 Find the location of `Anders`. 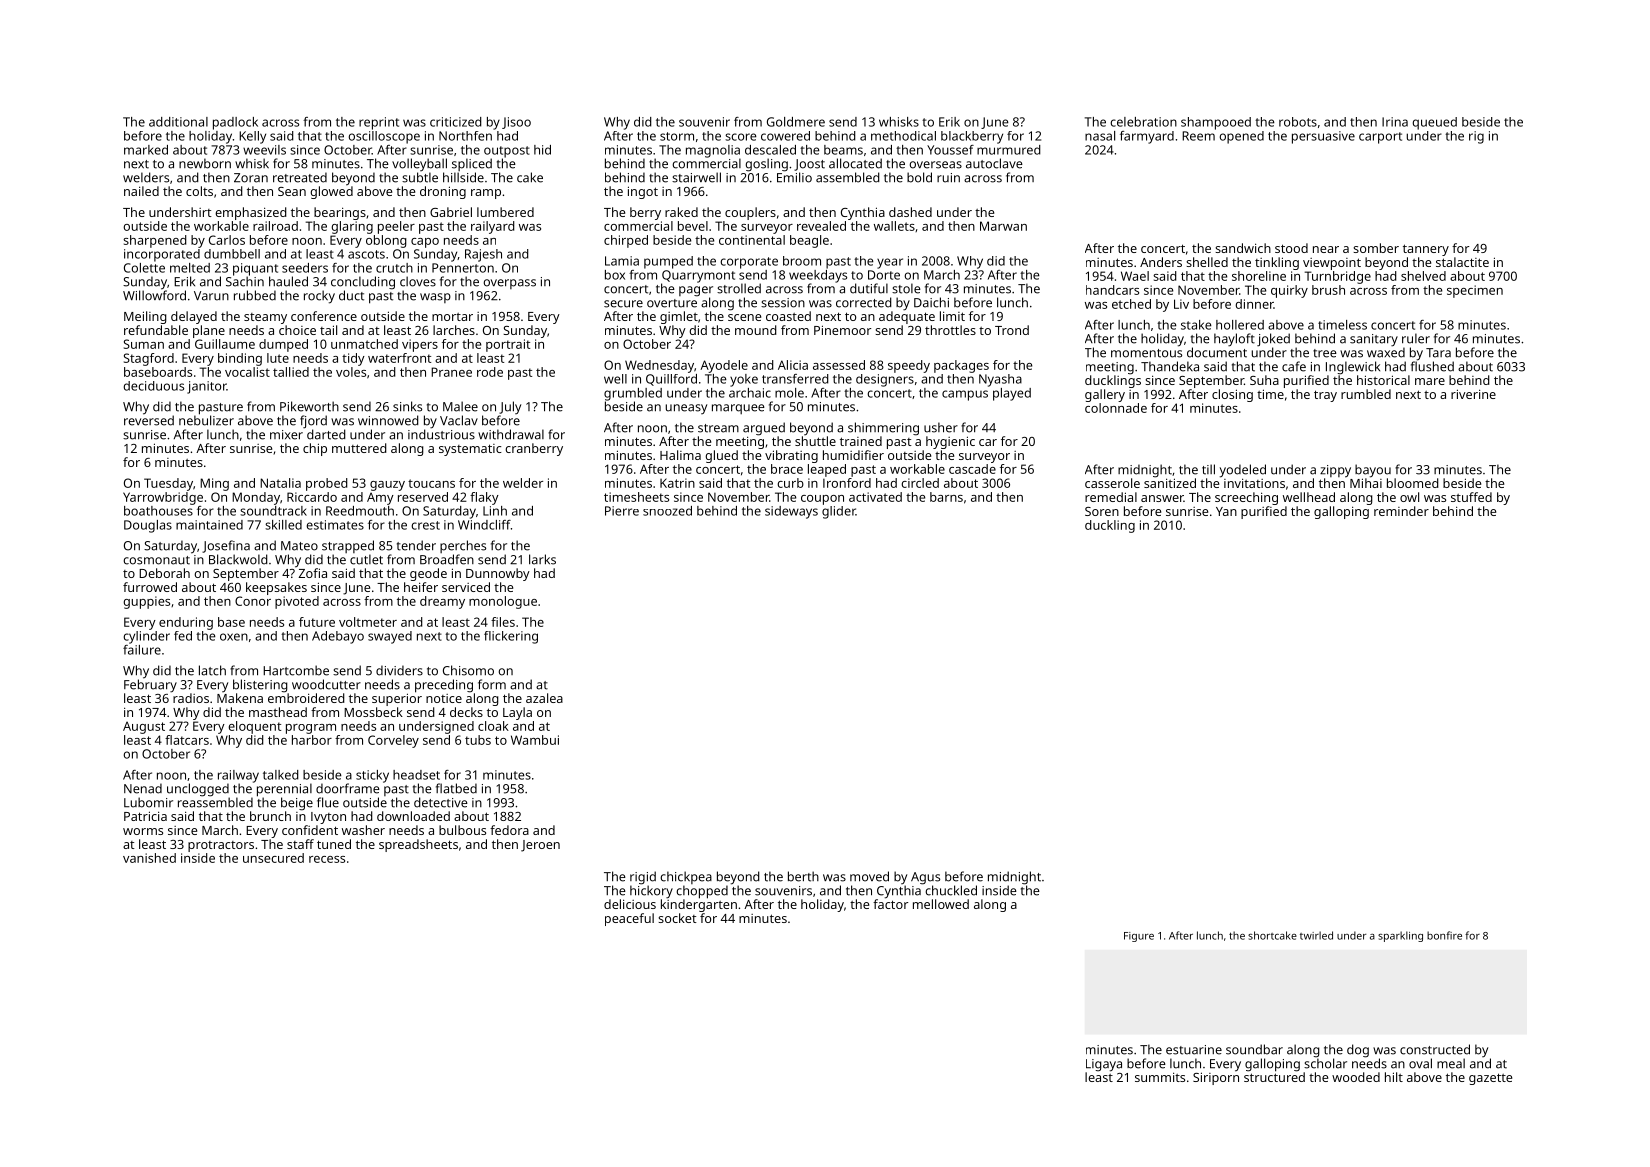

Anders is located at coordinates (1161, 262).
